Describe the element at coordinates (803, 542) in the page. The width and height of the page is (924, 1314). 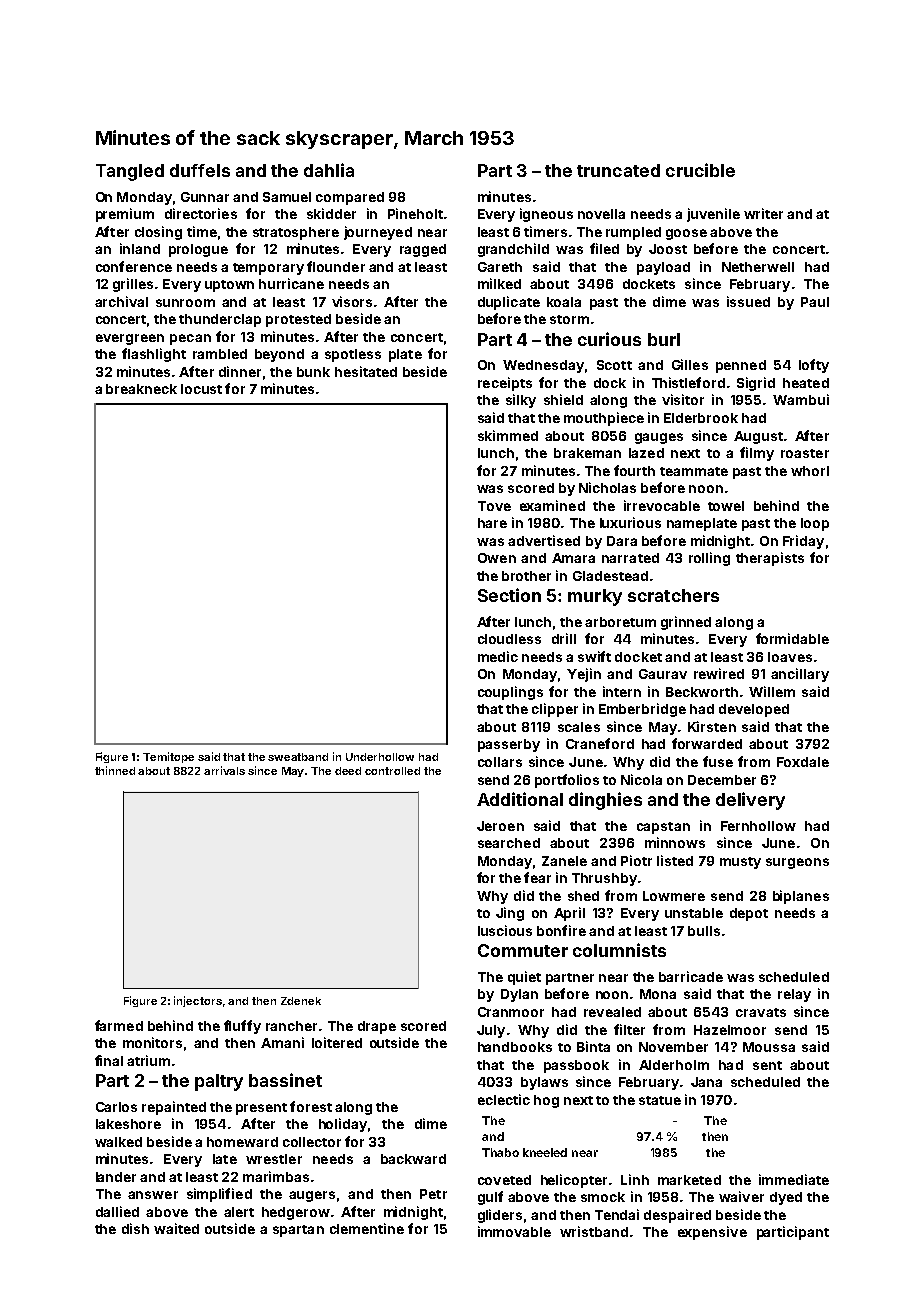
I see `Friday` at that location.
